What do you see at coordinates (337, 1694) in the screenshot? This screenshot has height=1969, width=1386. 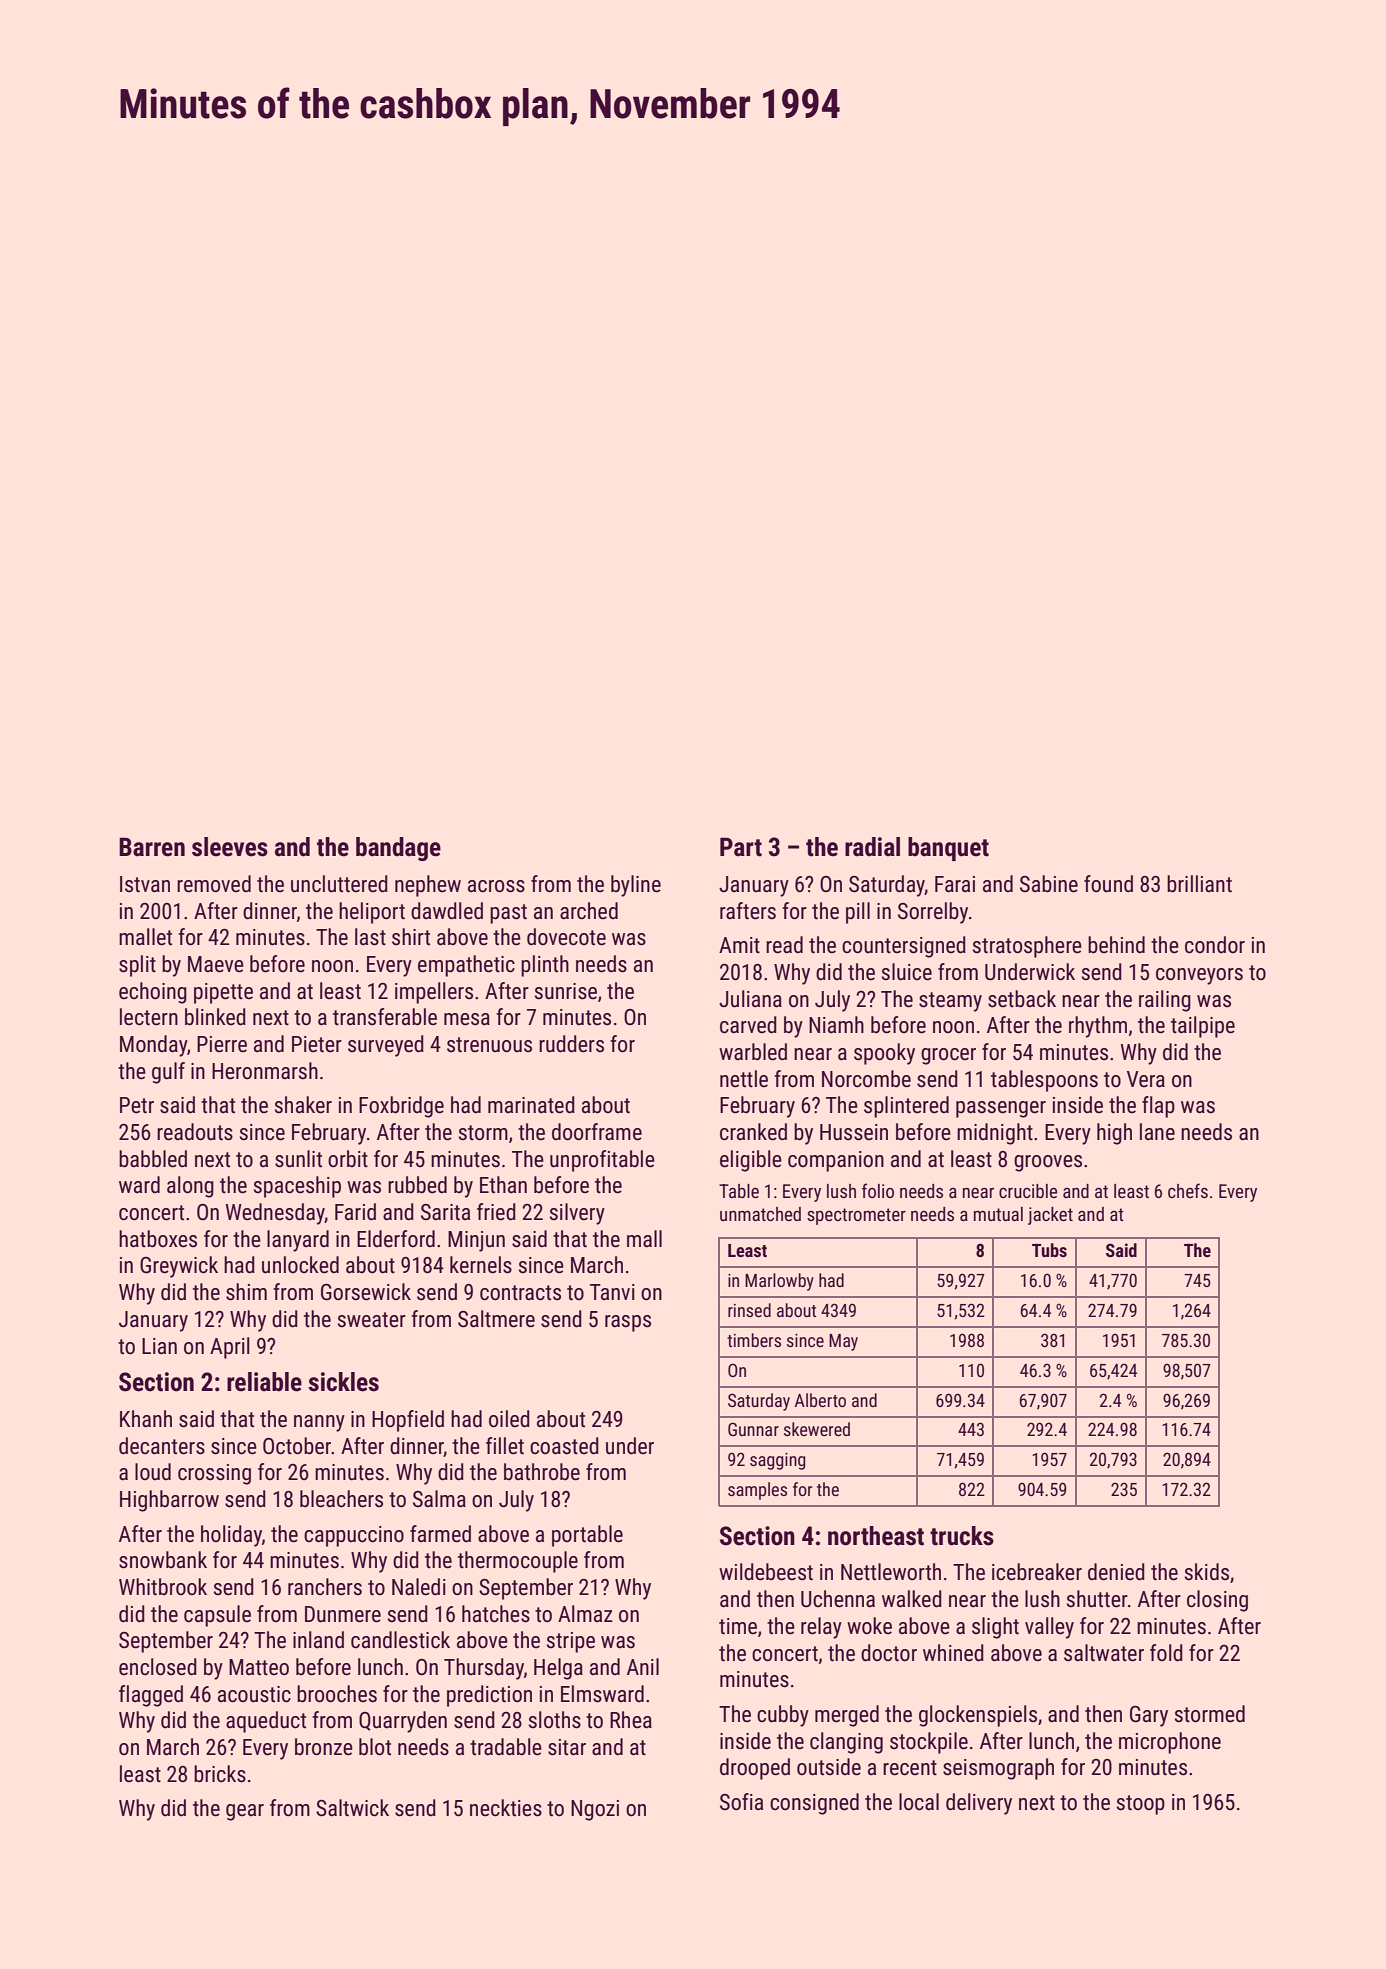 I see `brooches` at bounding box center [337, 1694].
